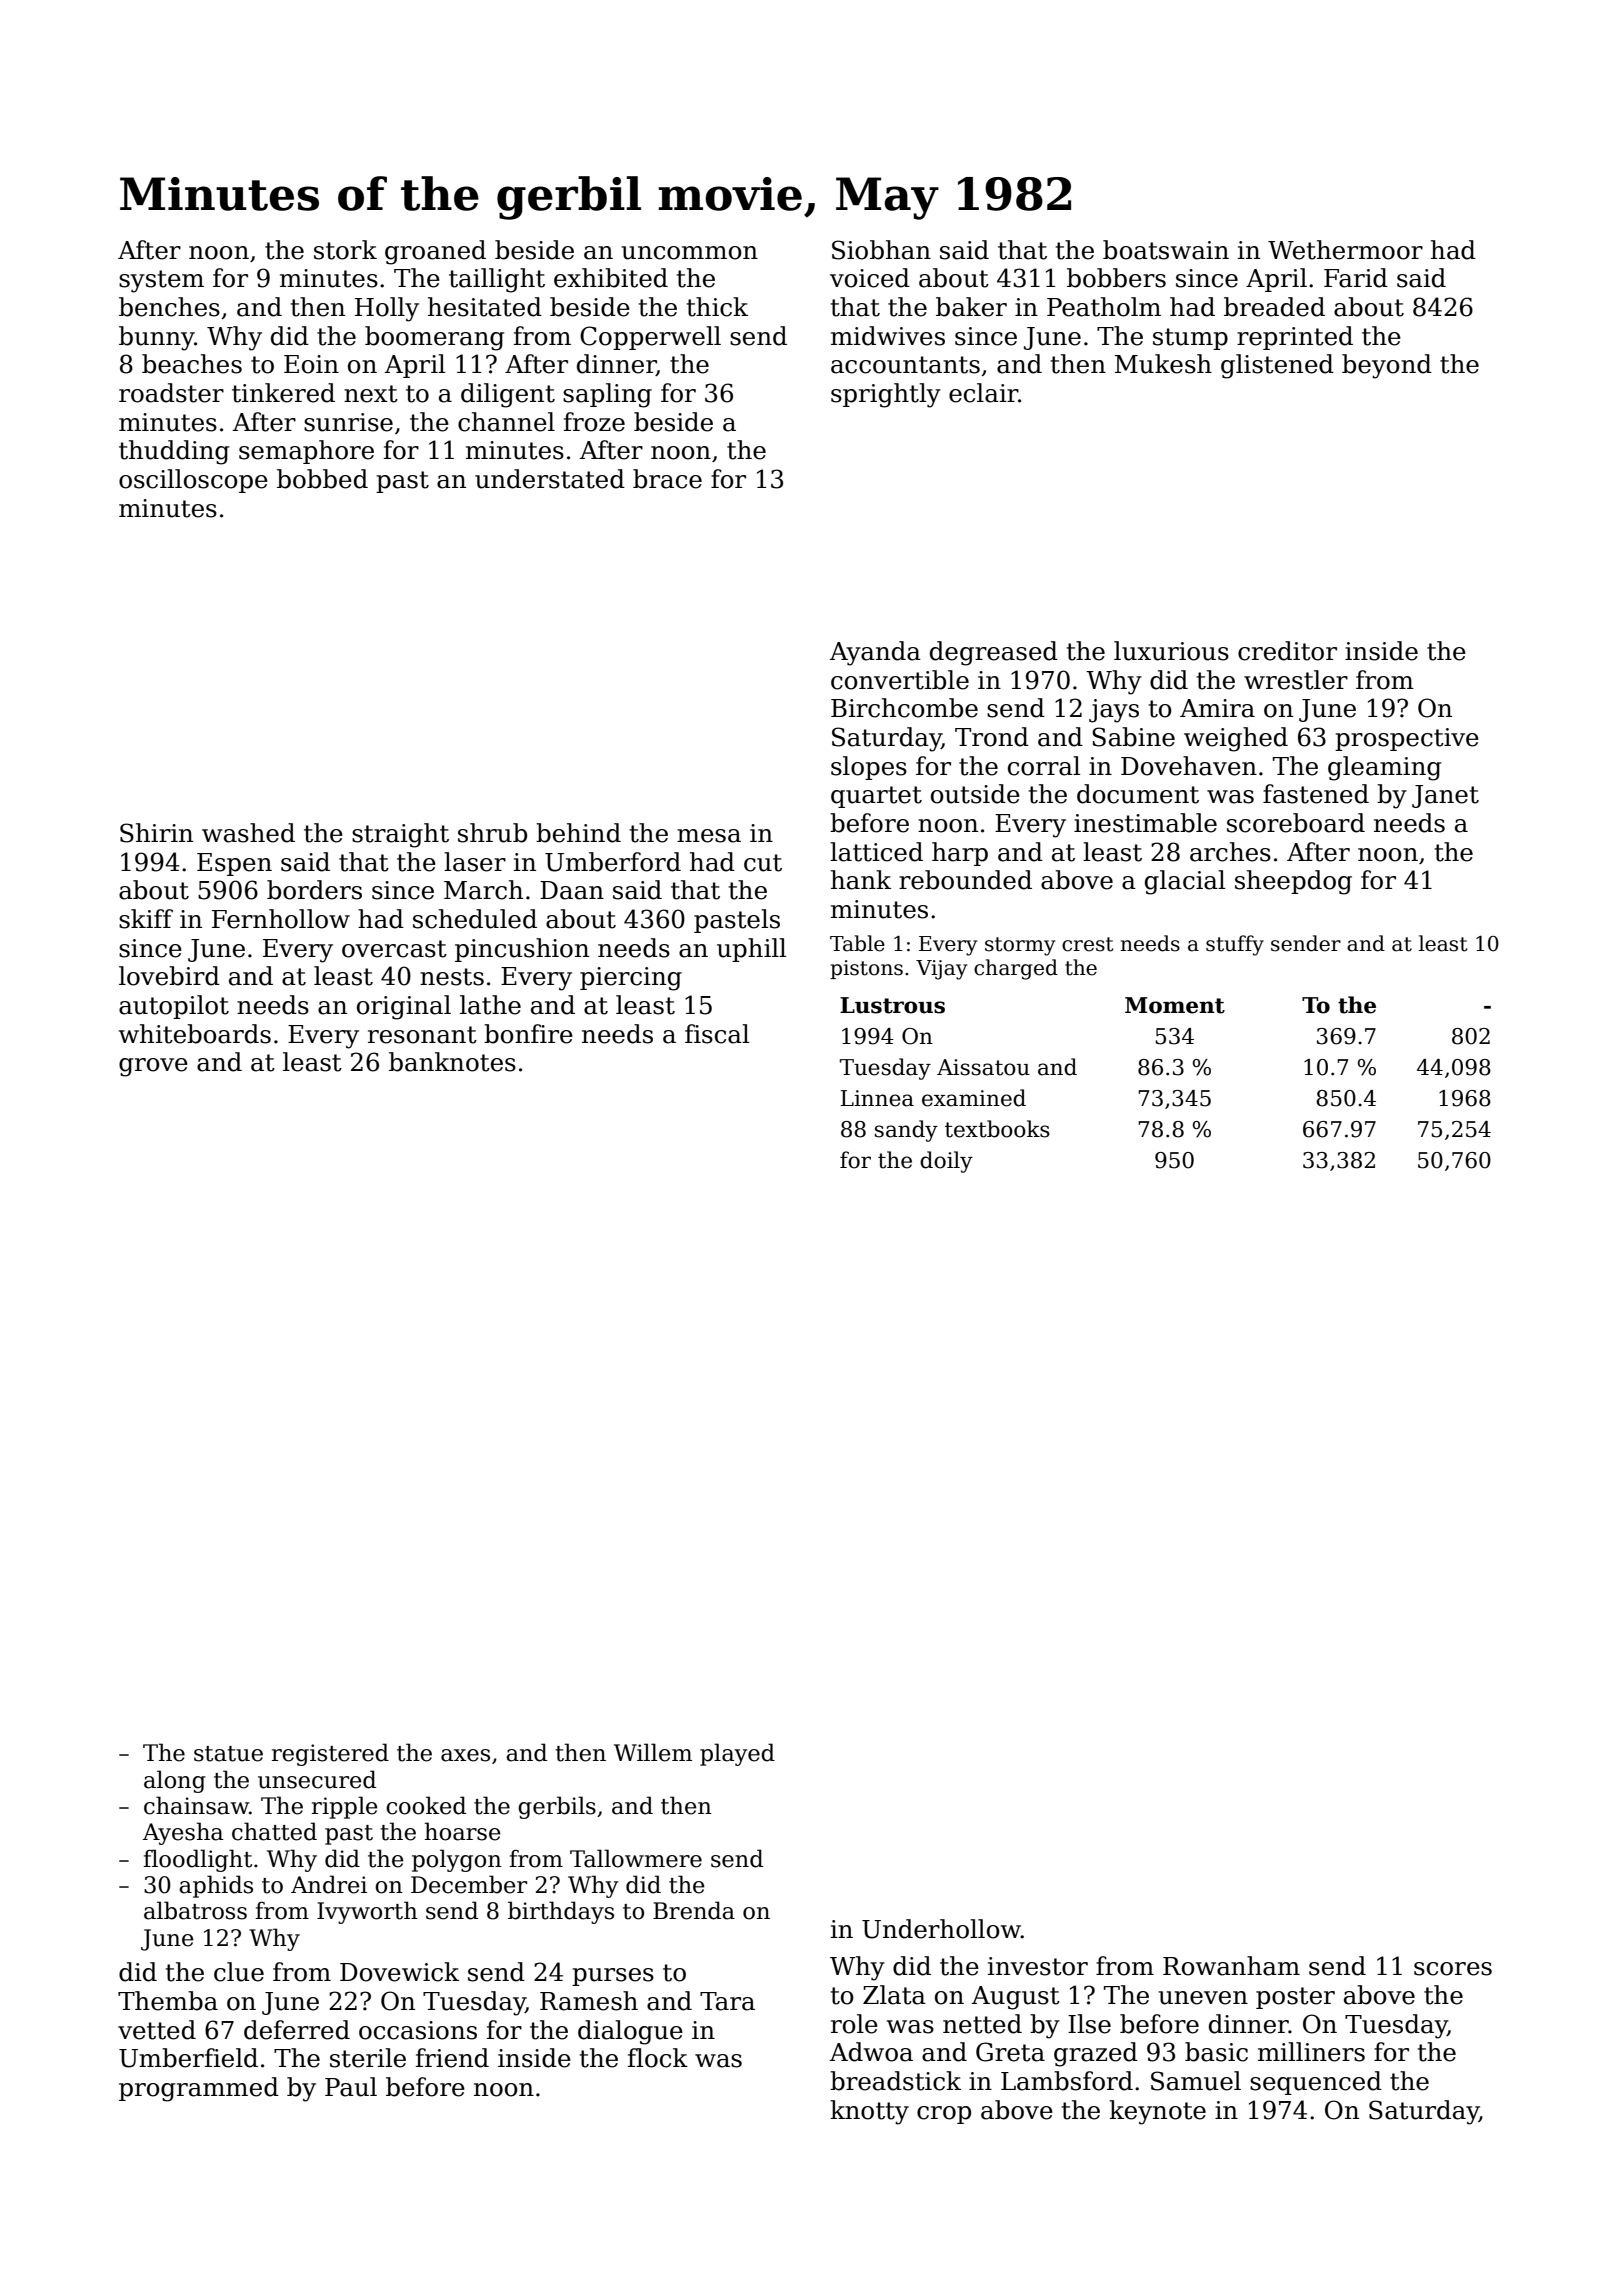 The width and height of the screenshot is (1620, 2292). What do you see at coordinates (418, 2030) in the screenshot?
I see `occasions` at bounding box center [418, 2030].
